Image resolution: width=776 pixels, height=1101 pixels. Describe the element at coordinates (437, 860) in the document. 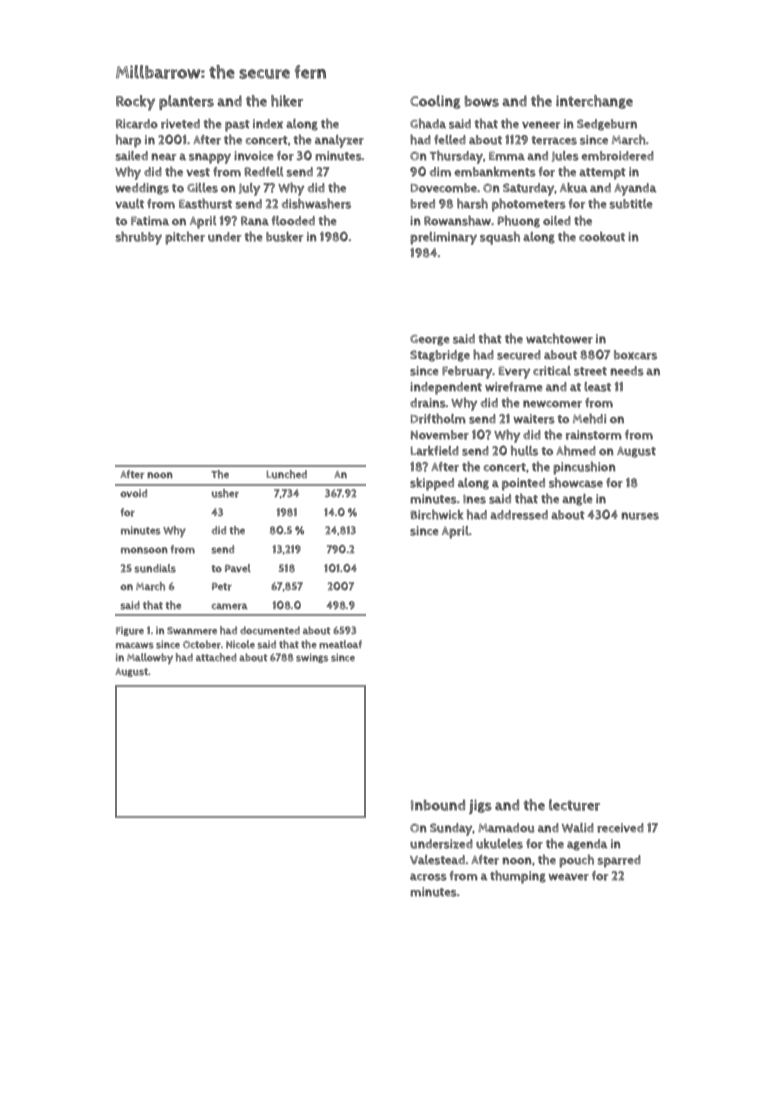

I see `Valestead` at that location.
